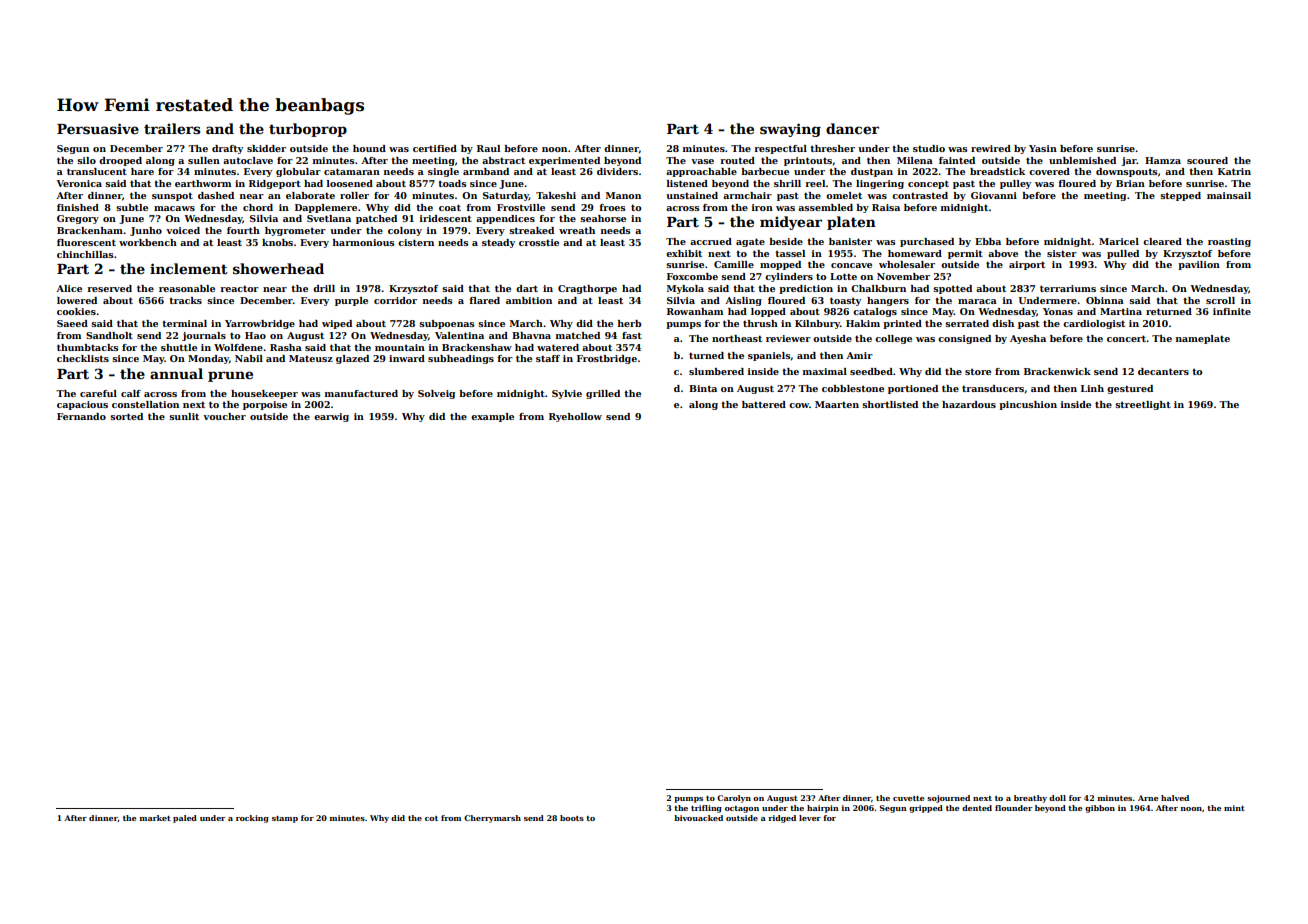 The width and height of the image is (1308, 924). I want to click on Arne, so click(1148, 798).
